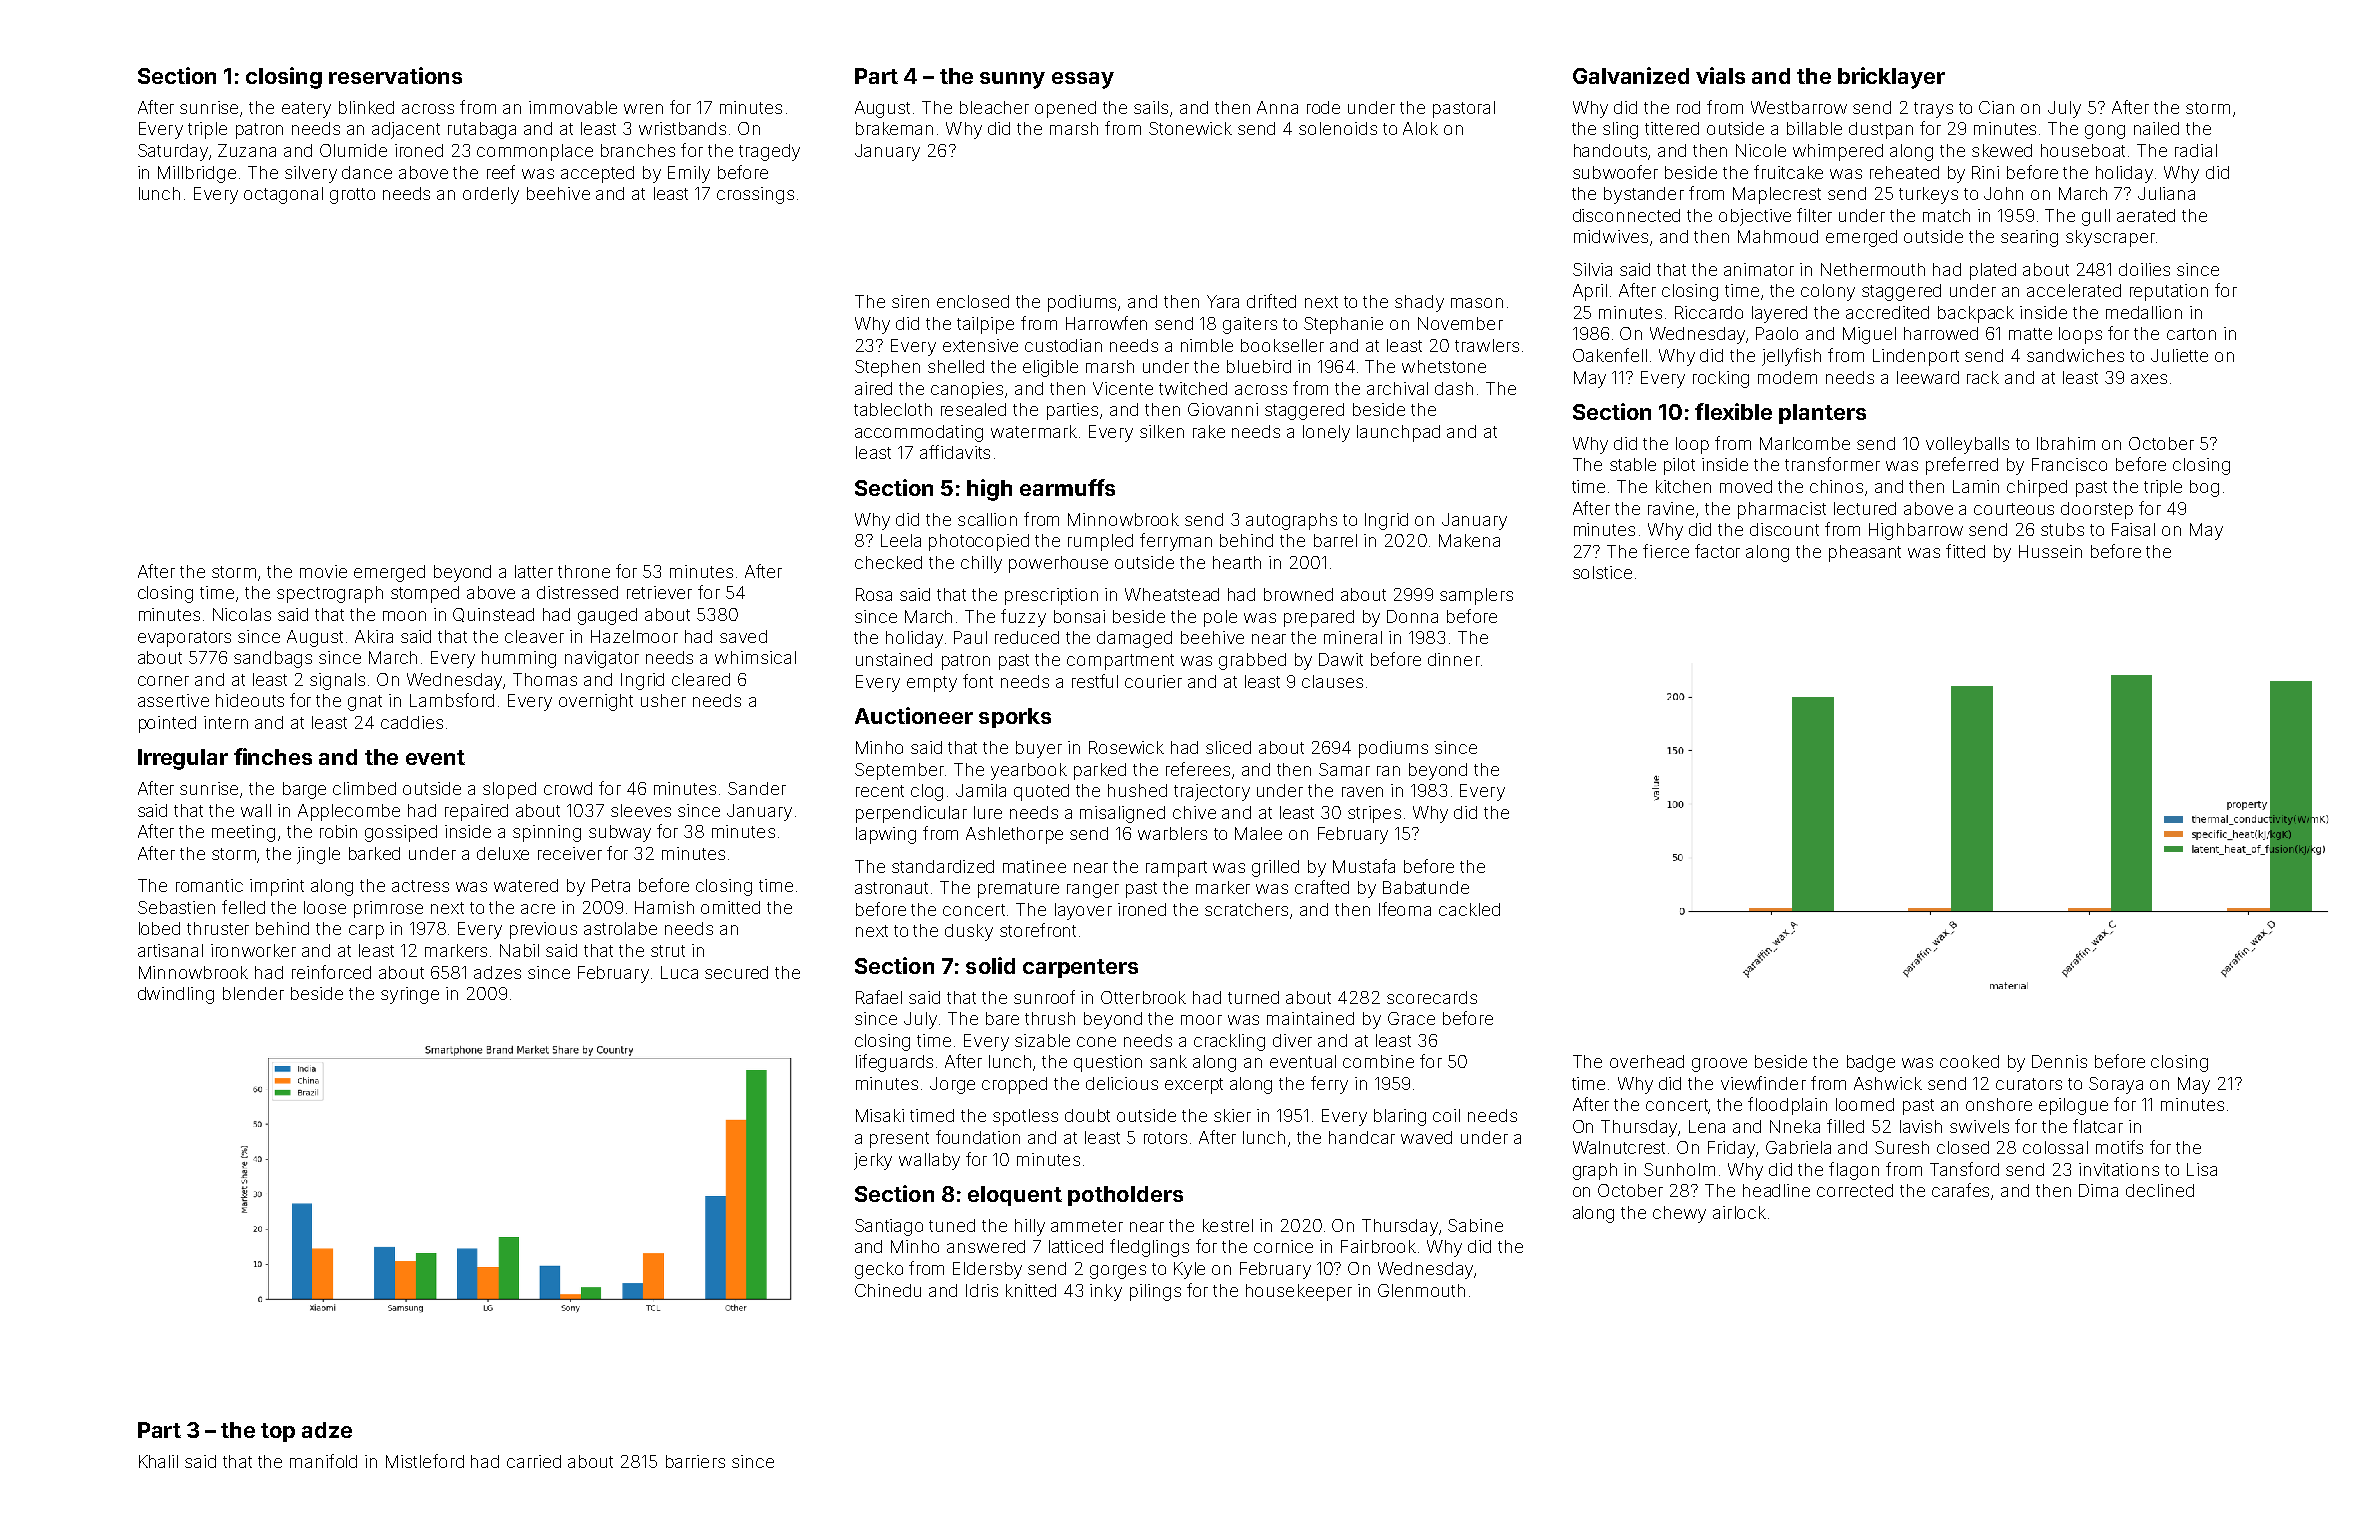 The height and width of the screenshot is (1540, 2380). Describe the element at coordinates (2050, 551) in the screenshot. I see `Hussein` at that location.
